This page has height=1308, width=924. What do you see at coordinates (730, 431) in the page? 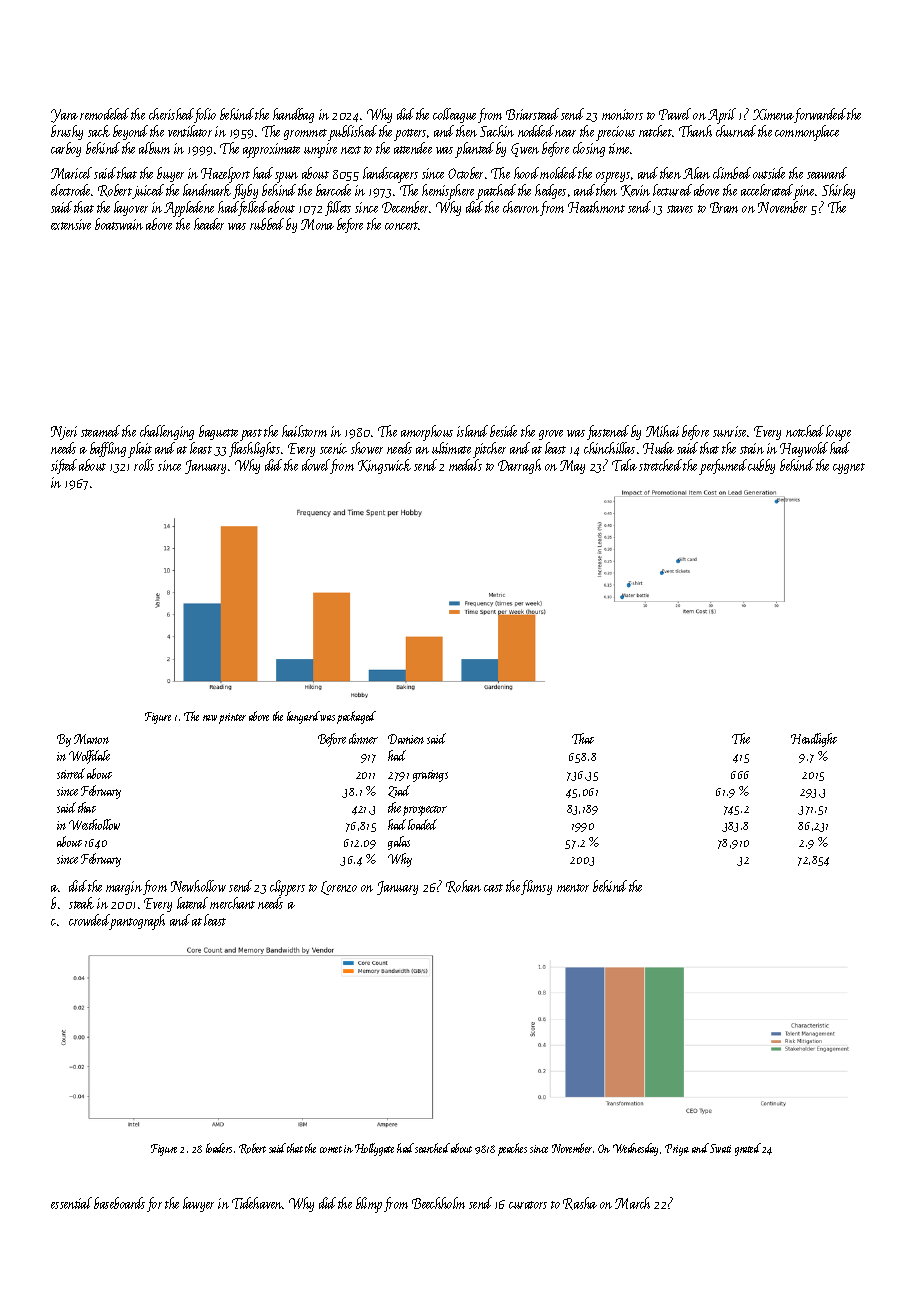
I see `sunrise` at bounding box center [730, 431].
